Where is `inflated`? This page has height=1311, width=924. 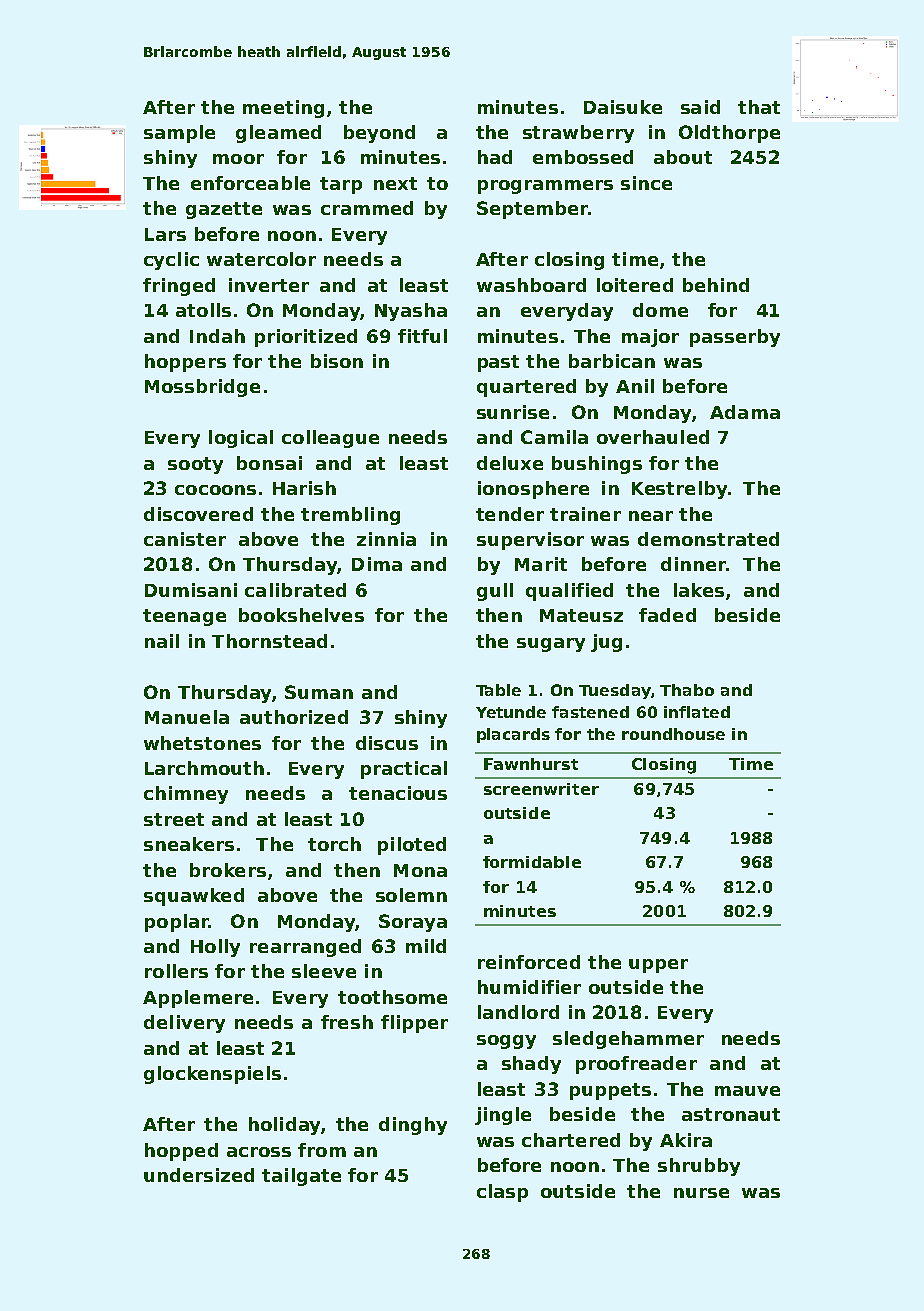
inflated is located at coordinates (697, 712).
